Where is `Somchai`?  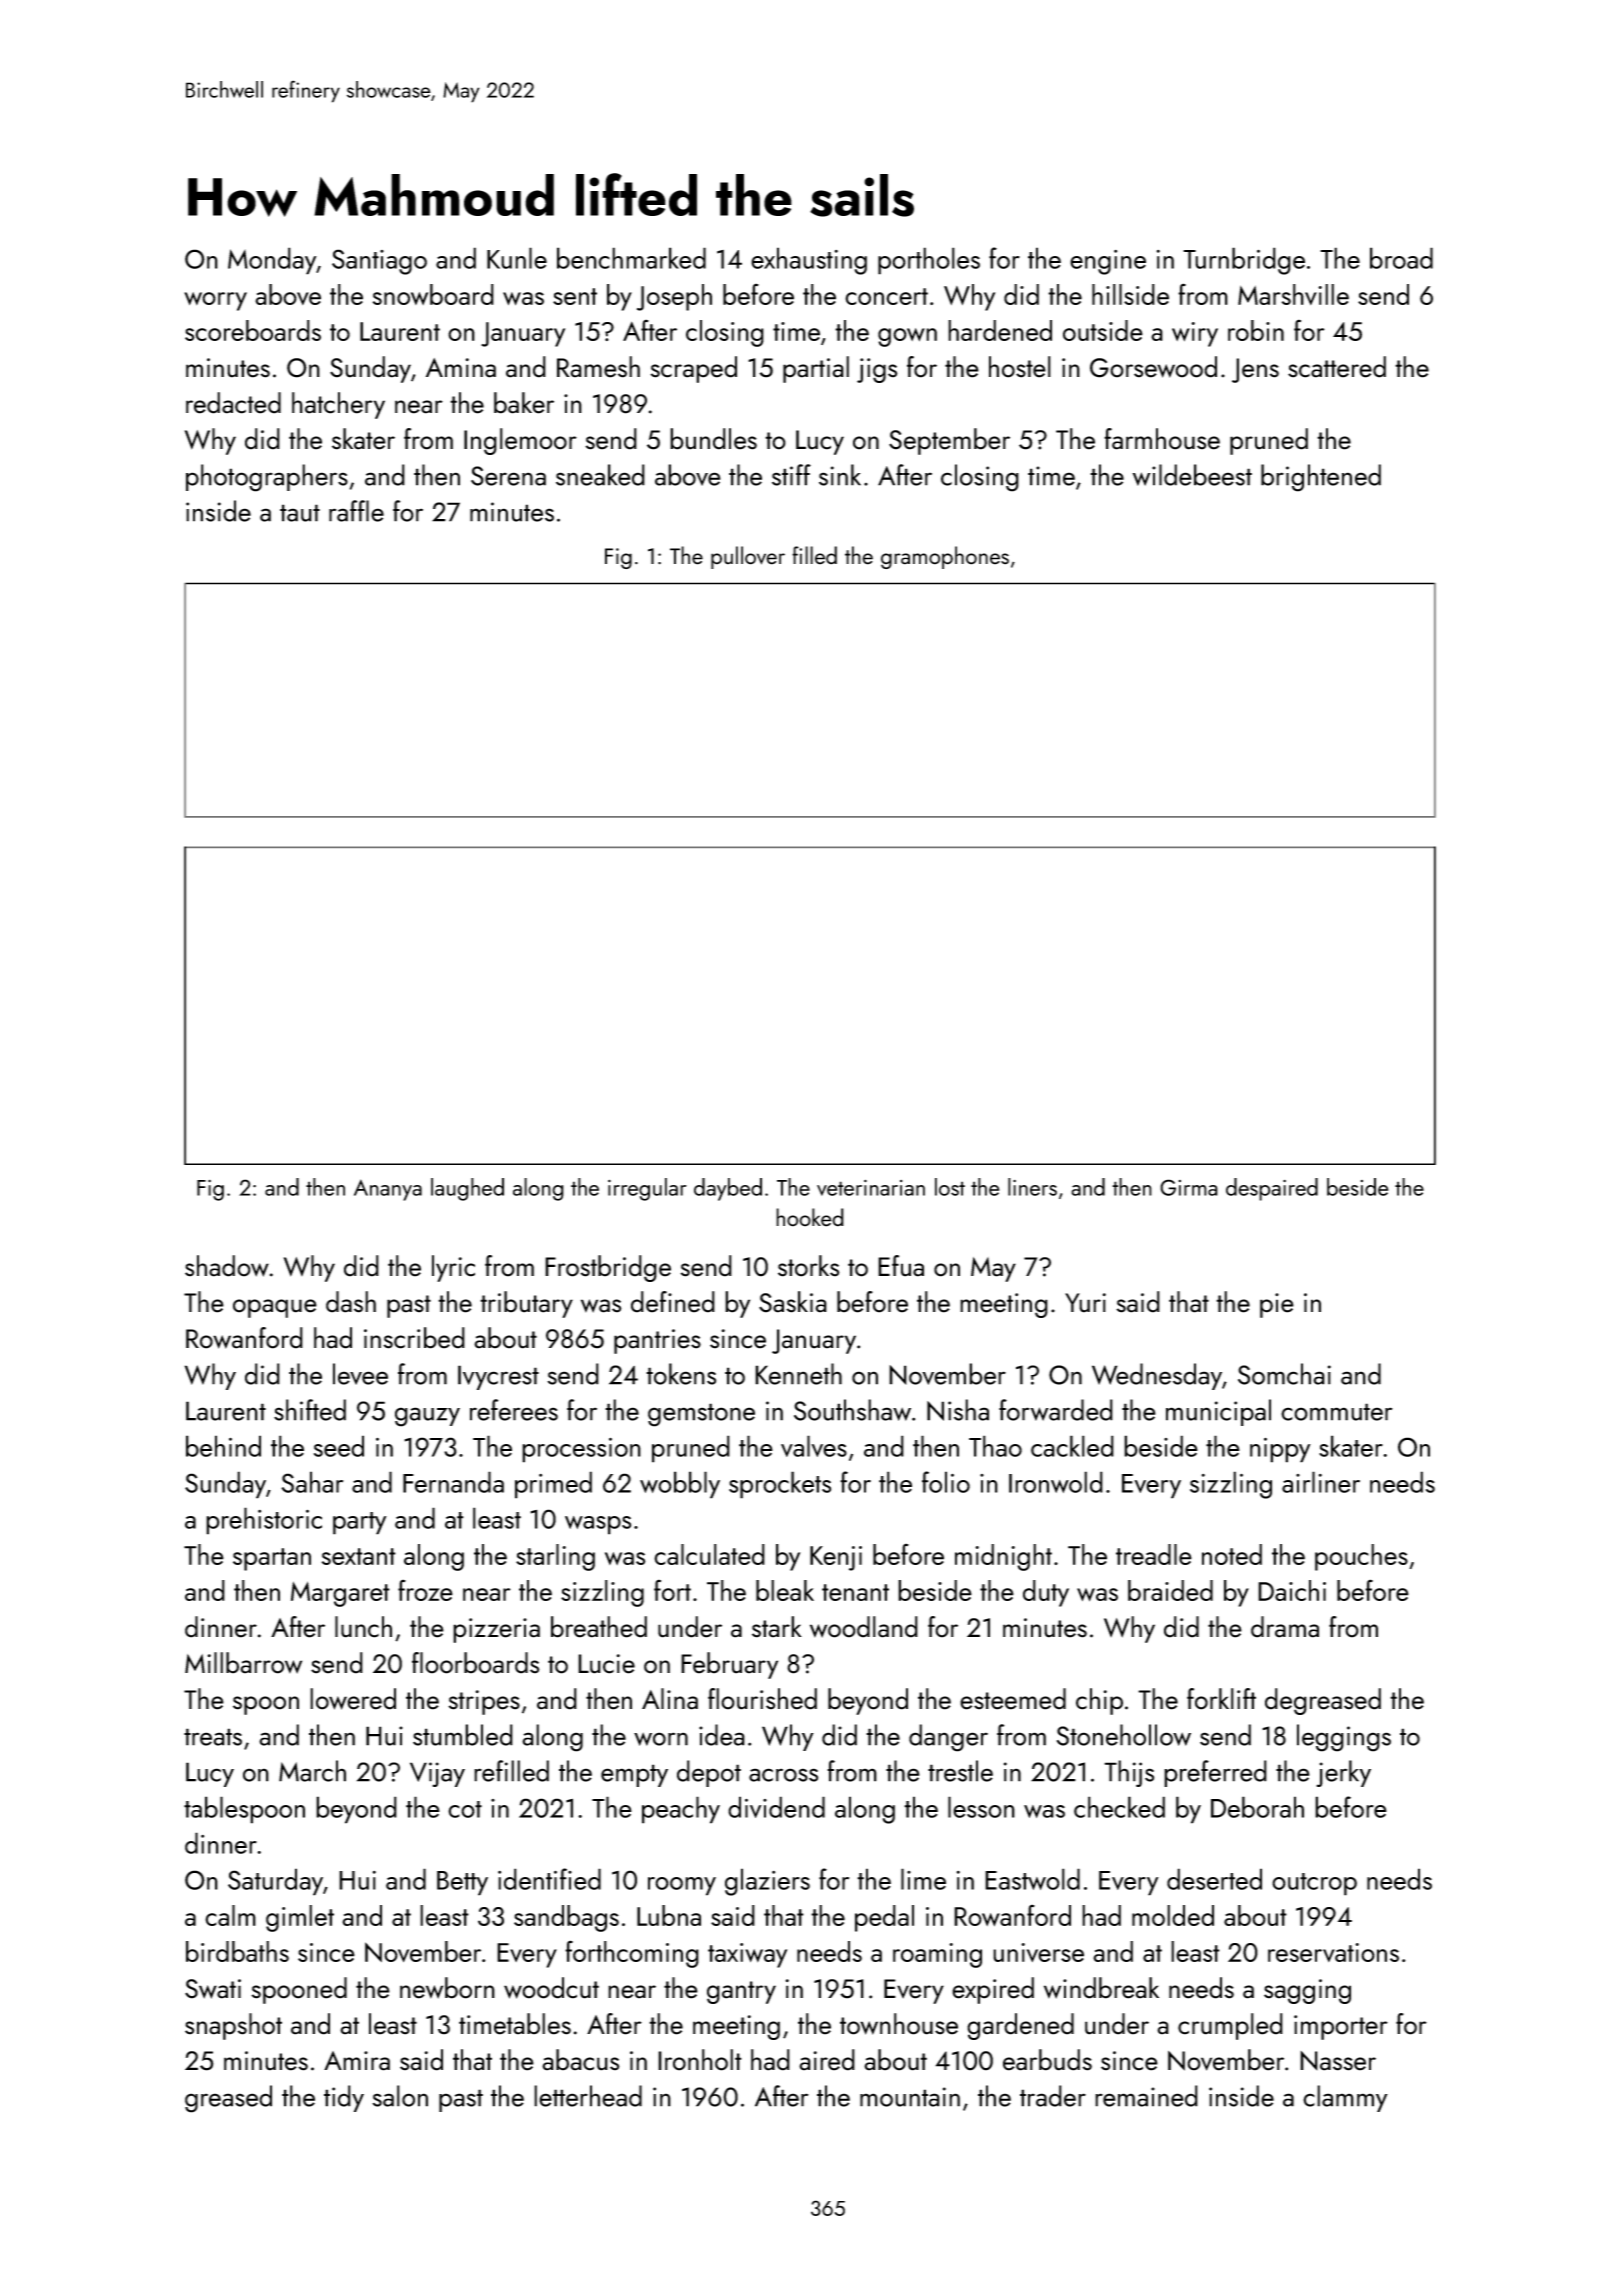 Somchai is located at coordinates (1284, 1374).
